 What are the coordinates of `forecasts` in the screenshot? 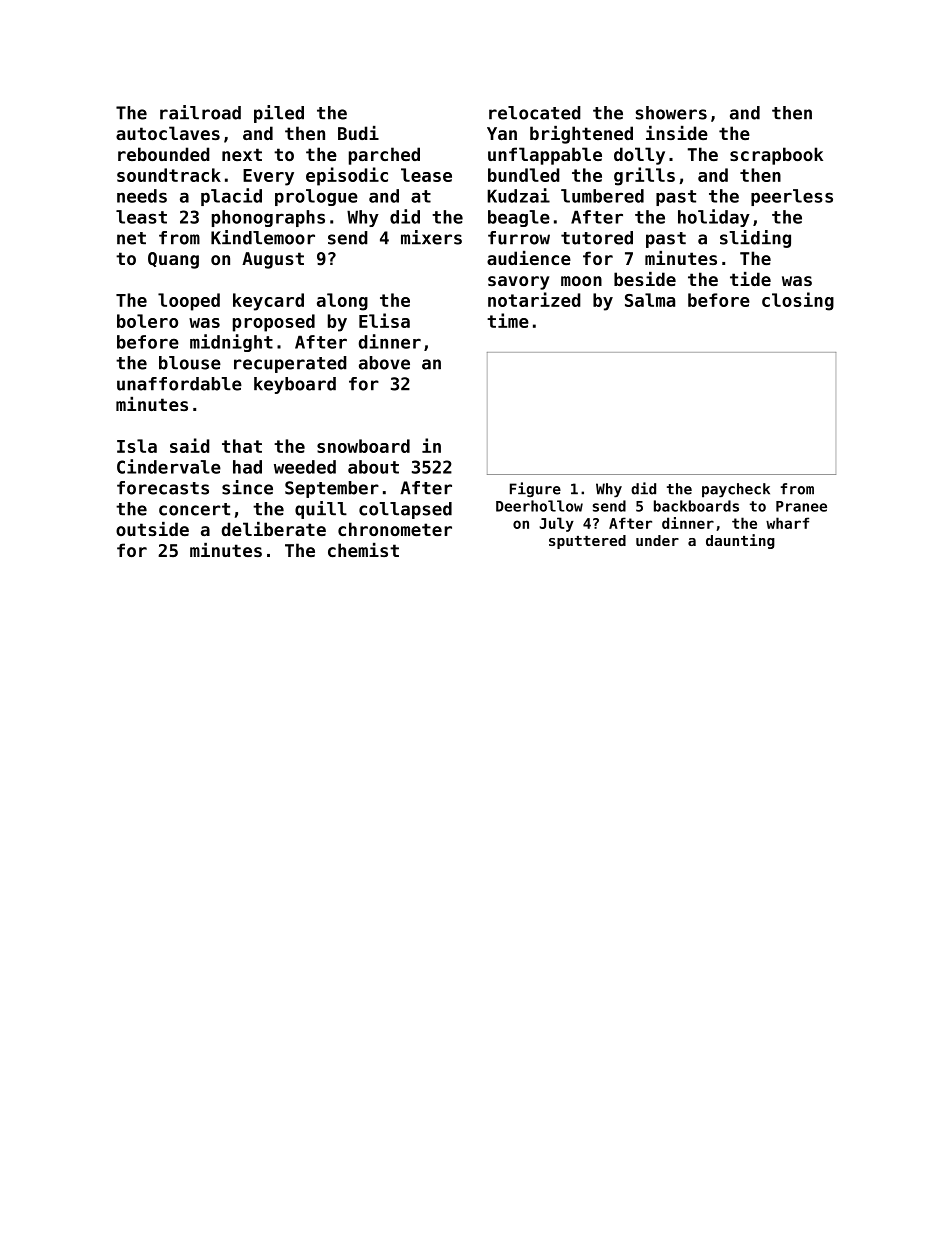 It's located at (163, 488).
